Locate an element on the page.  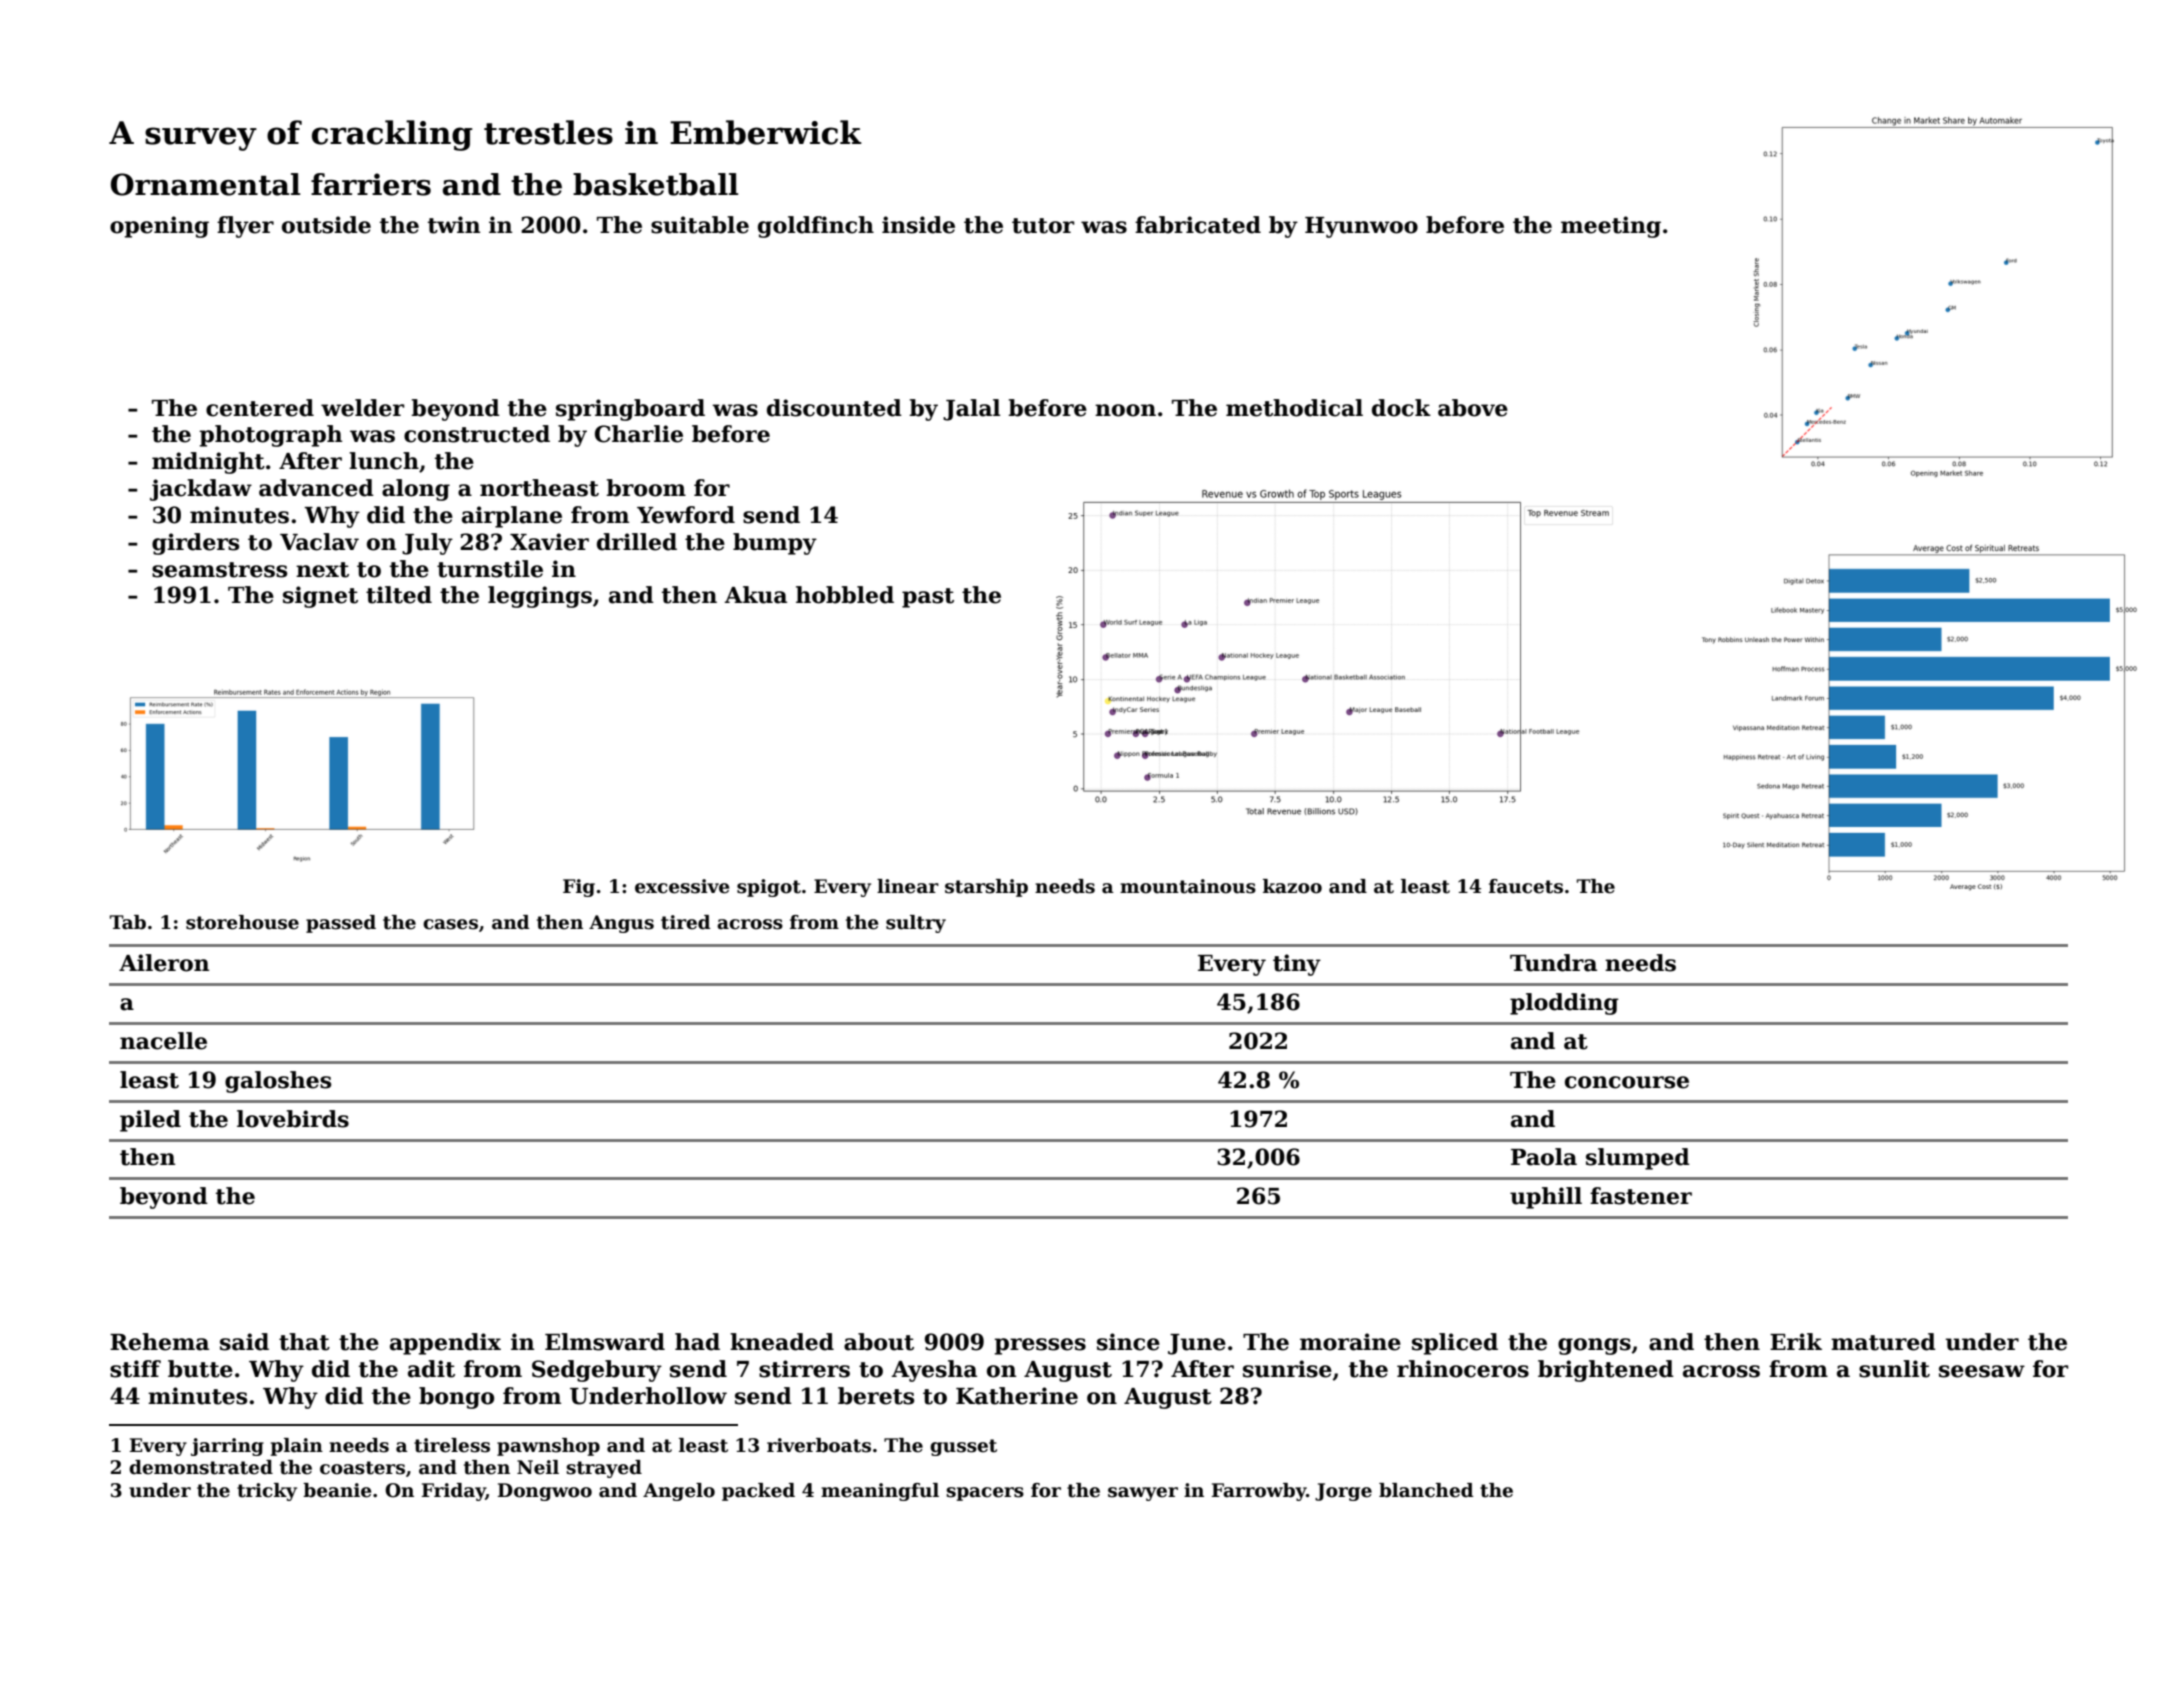
faucets is located at coordinates (1526, 886).
